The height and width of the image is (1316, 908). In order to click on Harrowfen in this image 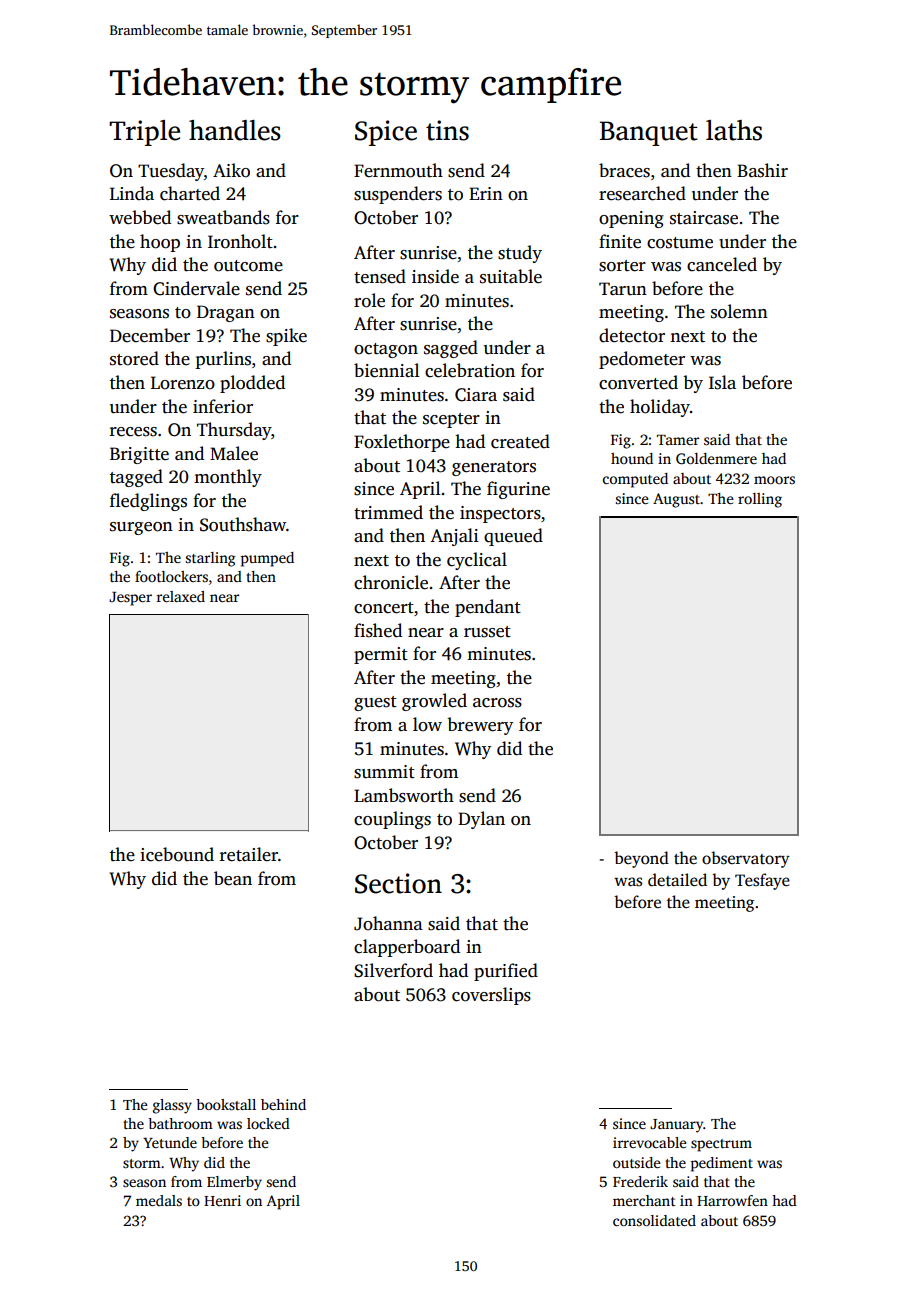, I will do `click(732, 1200)`.
